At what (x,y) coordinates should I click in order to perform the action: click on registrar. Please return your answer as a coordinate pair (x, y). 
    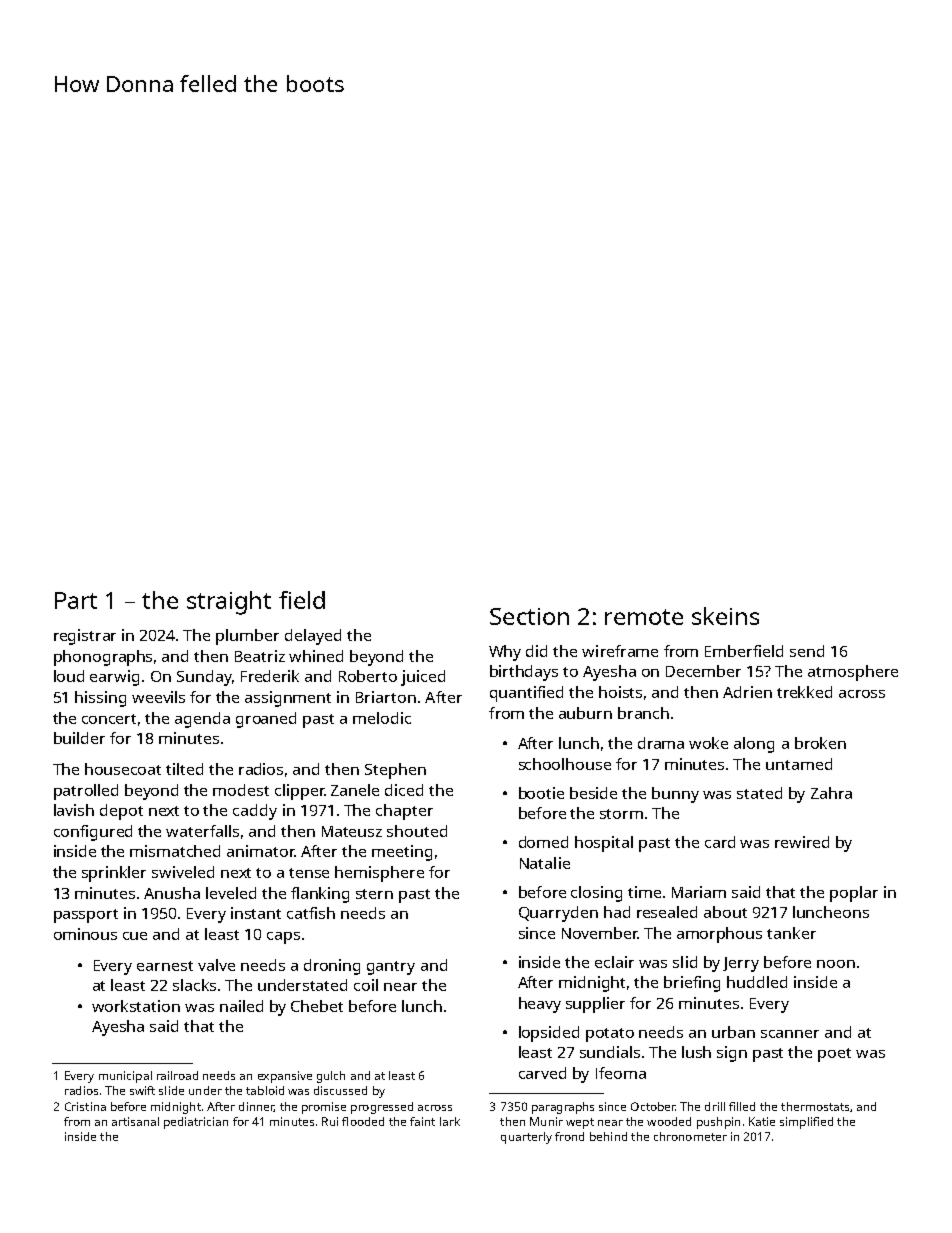
    Looking at the image, I should click on (85, 637).
